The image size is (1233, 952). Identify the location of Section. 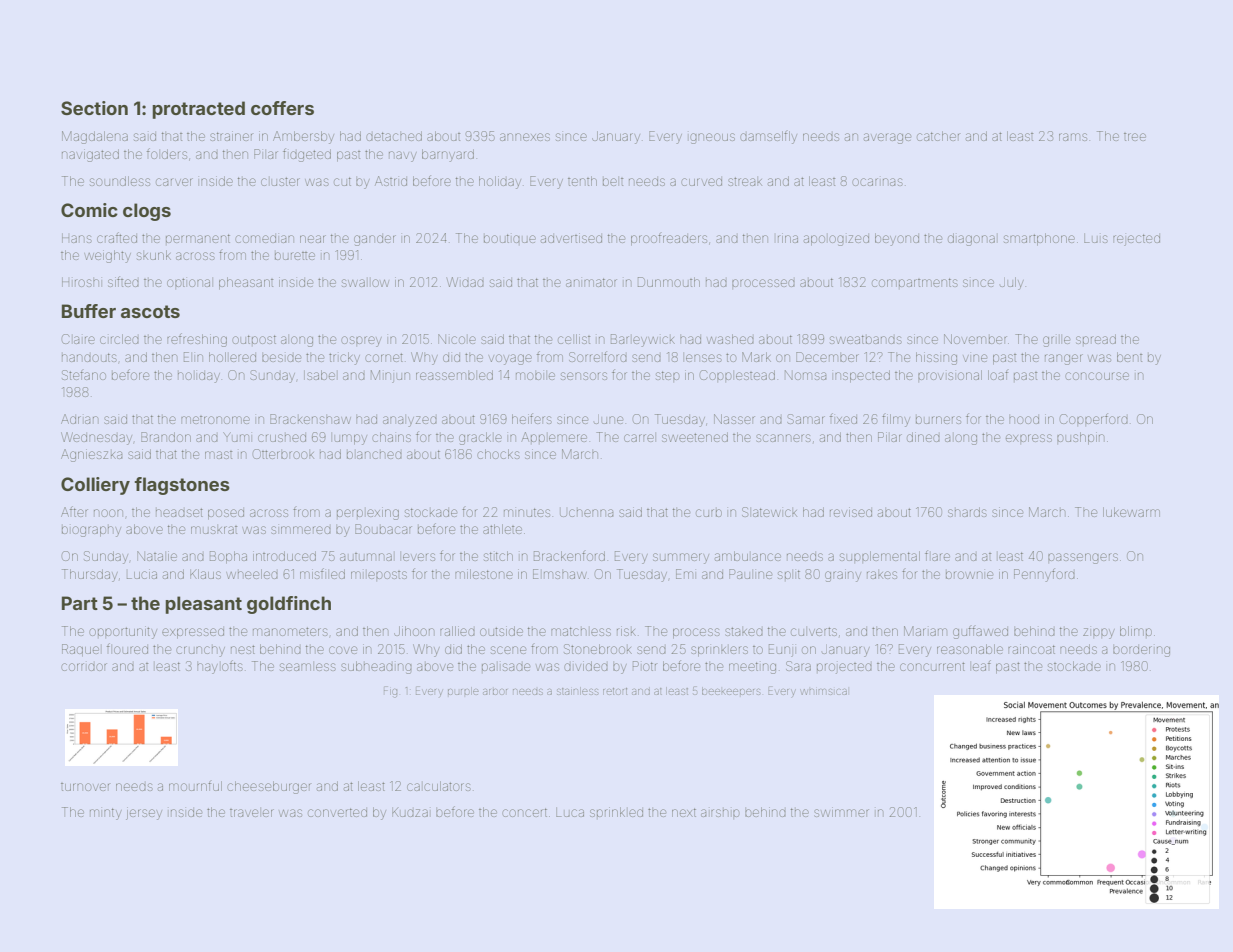
(94, 108).
